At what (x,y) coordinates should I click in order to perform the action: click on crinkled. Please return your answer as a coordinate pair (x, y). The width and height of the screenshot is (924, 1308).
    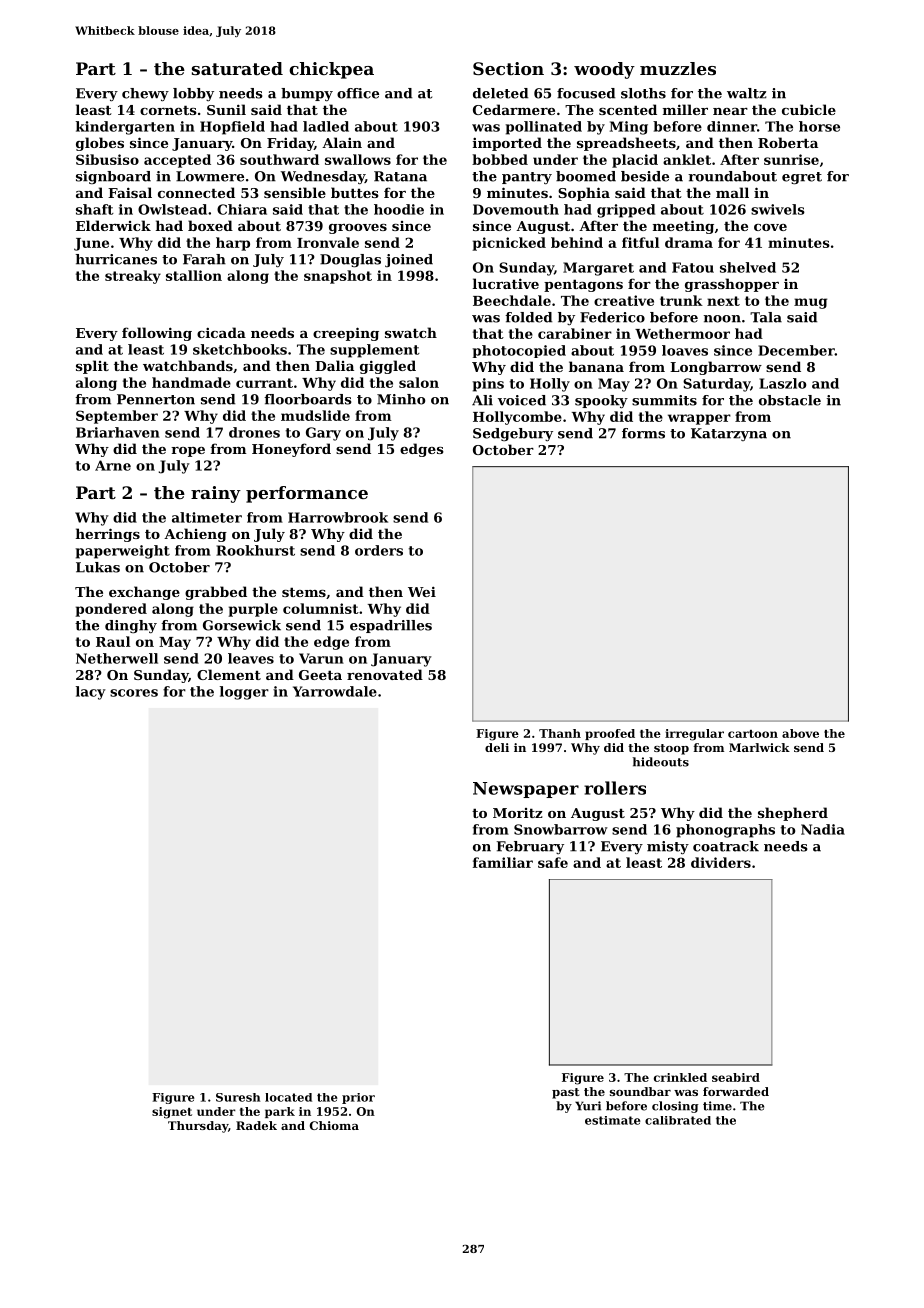
    Looking at the image, I should click on (680, 1077).
